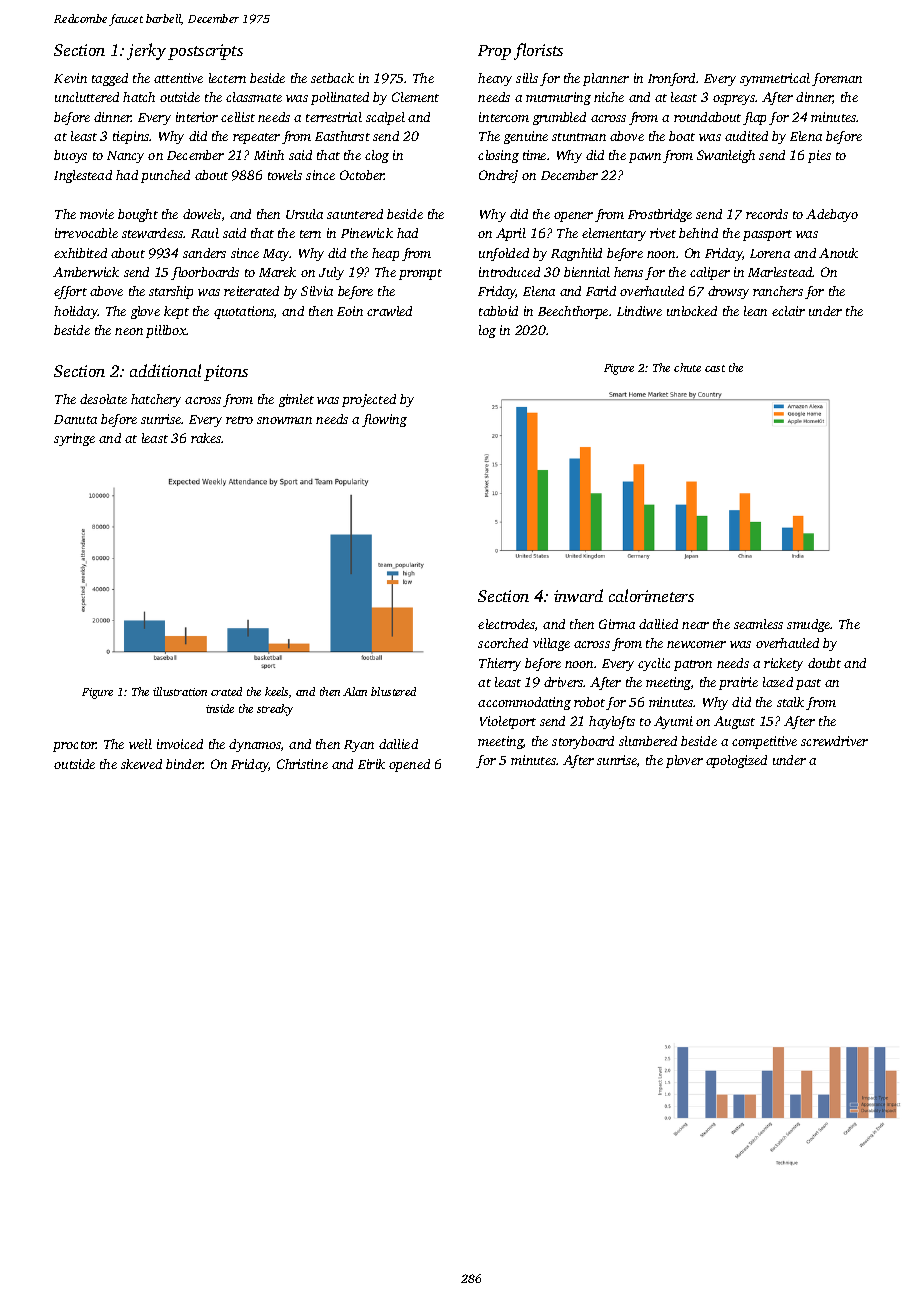  I want to click on jerky, so click(146, 51).
